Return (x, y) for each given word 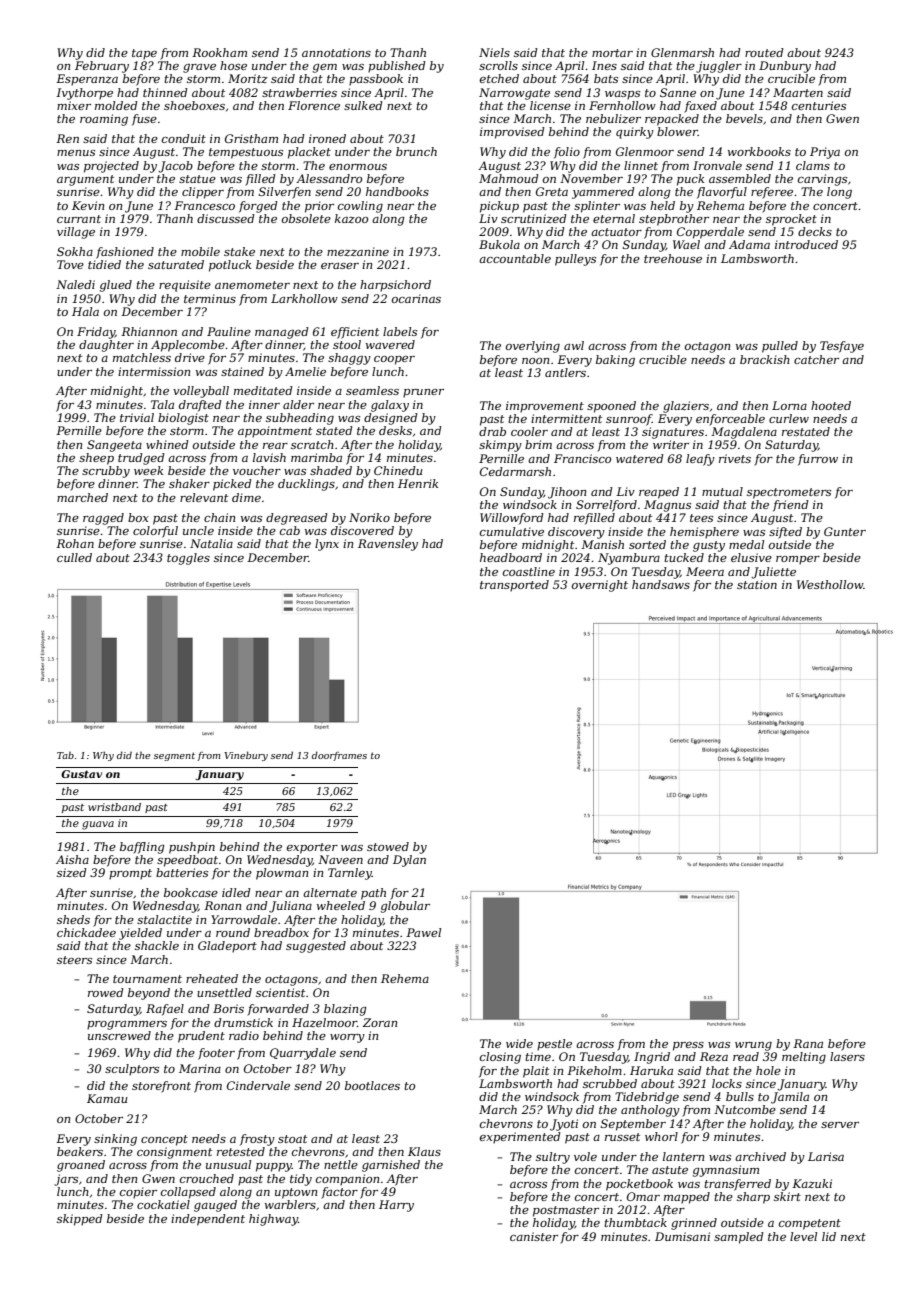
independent (208, 1220)
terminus (210, 298)
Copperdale (710, 233)
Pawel (423, 932)
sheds (73, 919)
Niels (494, 52)
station (757, 584)
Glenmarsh (682, 52)
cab (290, 530)
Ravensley (388, 545)
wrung (753, 1046)
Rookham (219, 52)
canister (534, 1236)
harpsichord (395, 286)
